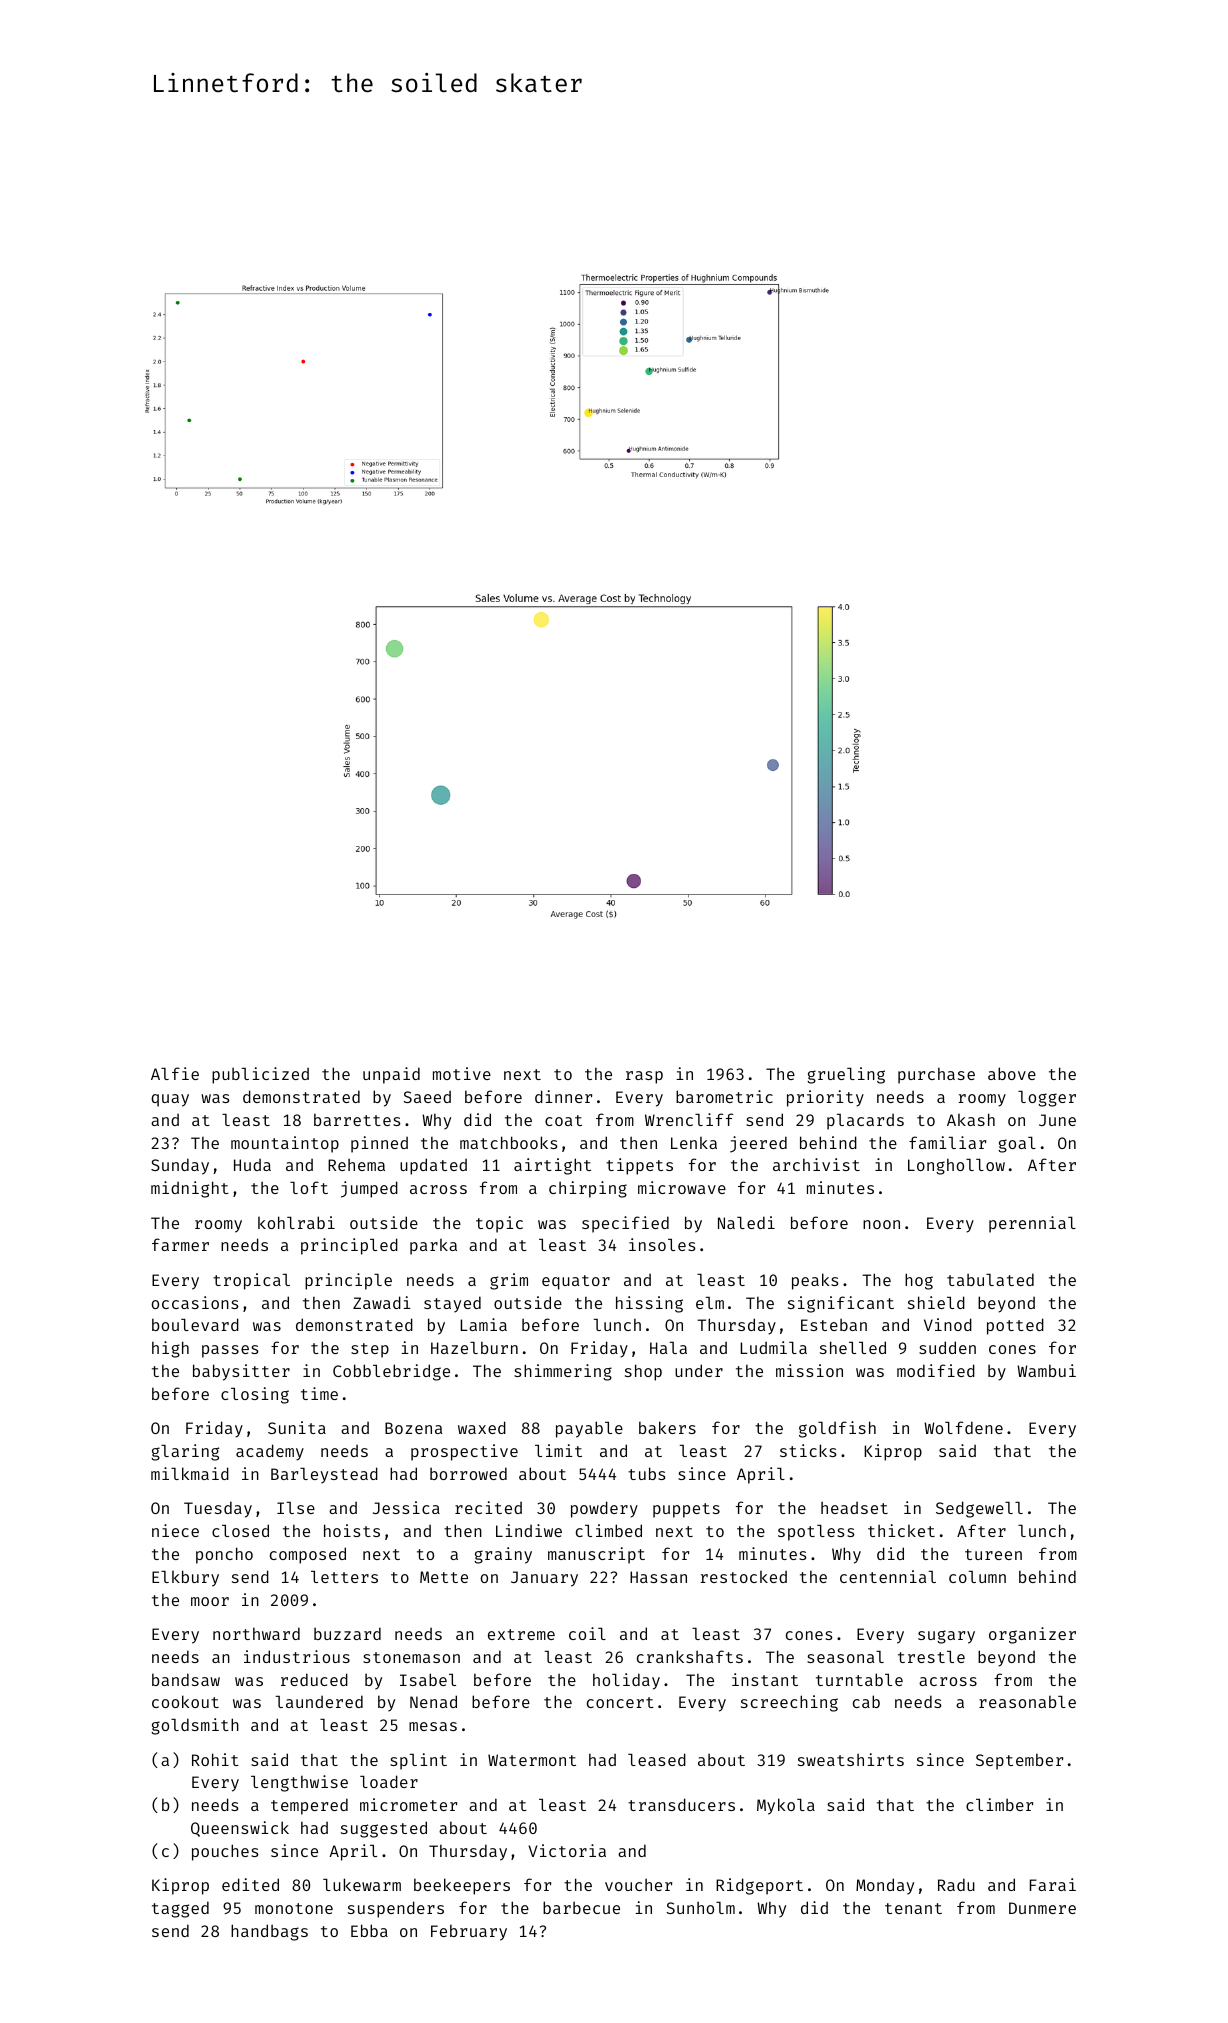  Describe the element at coordinates (256, 1633) in the screenshot. I see `northward` at that location.
